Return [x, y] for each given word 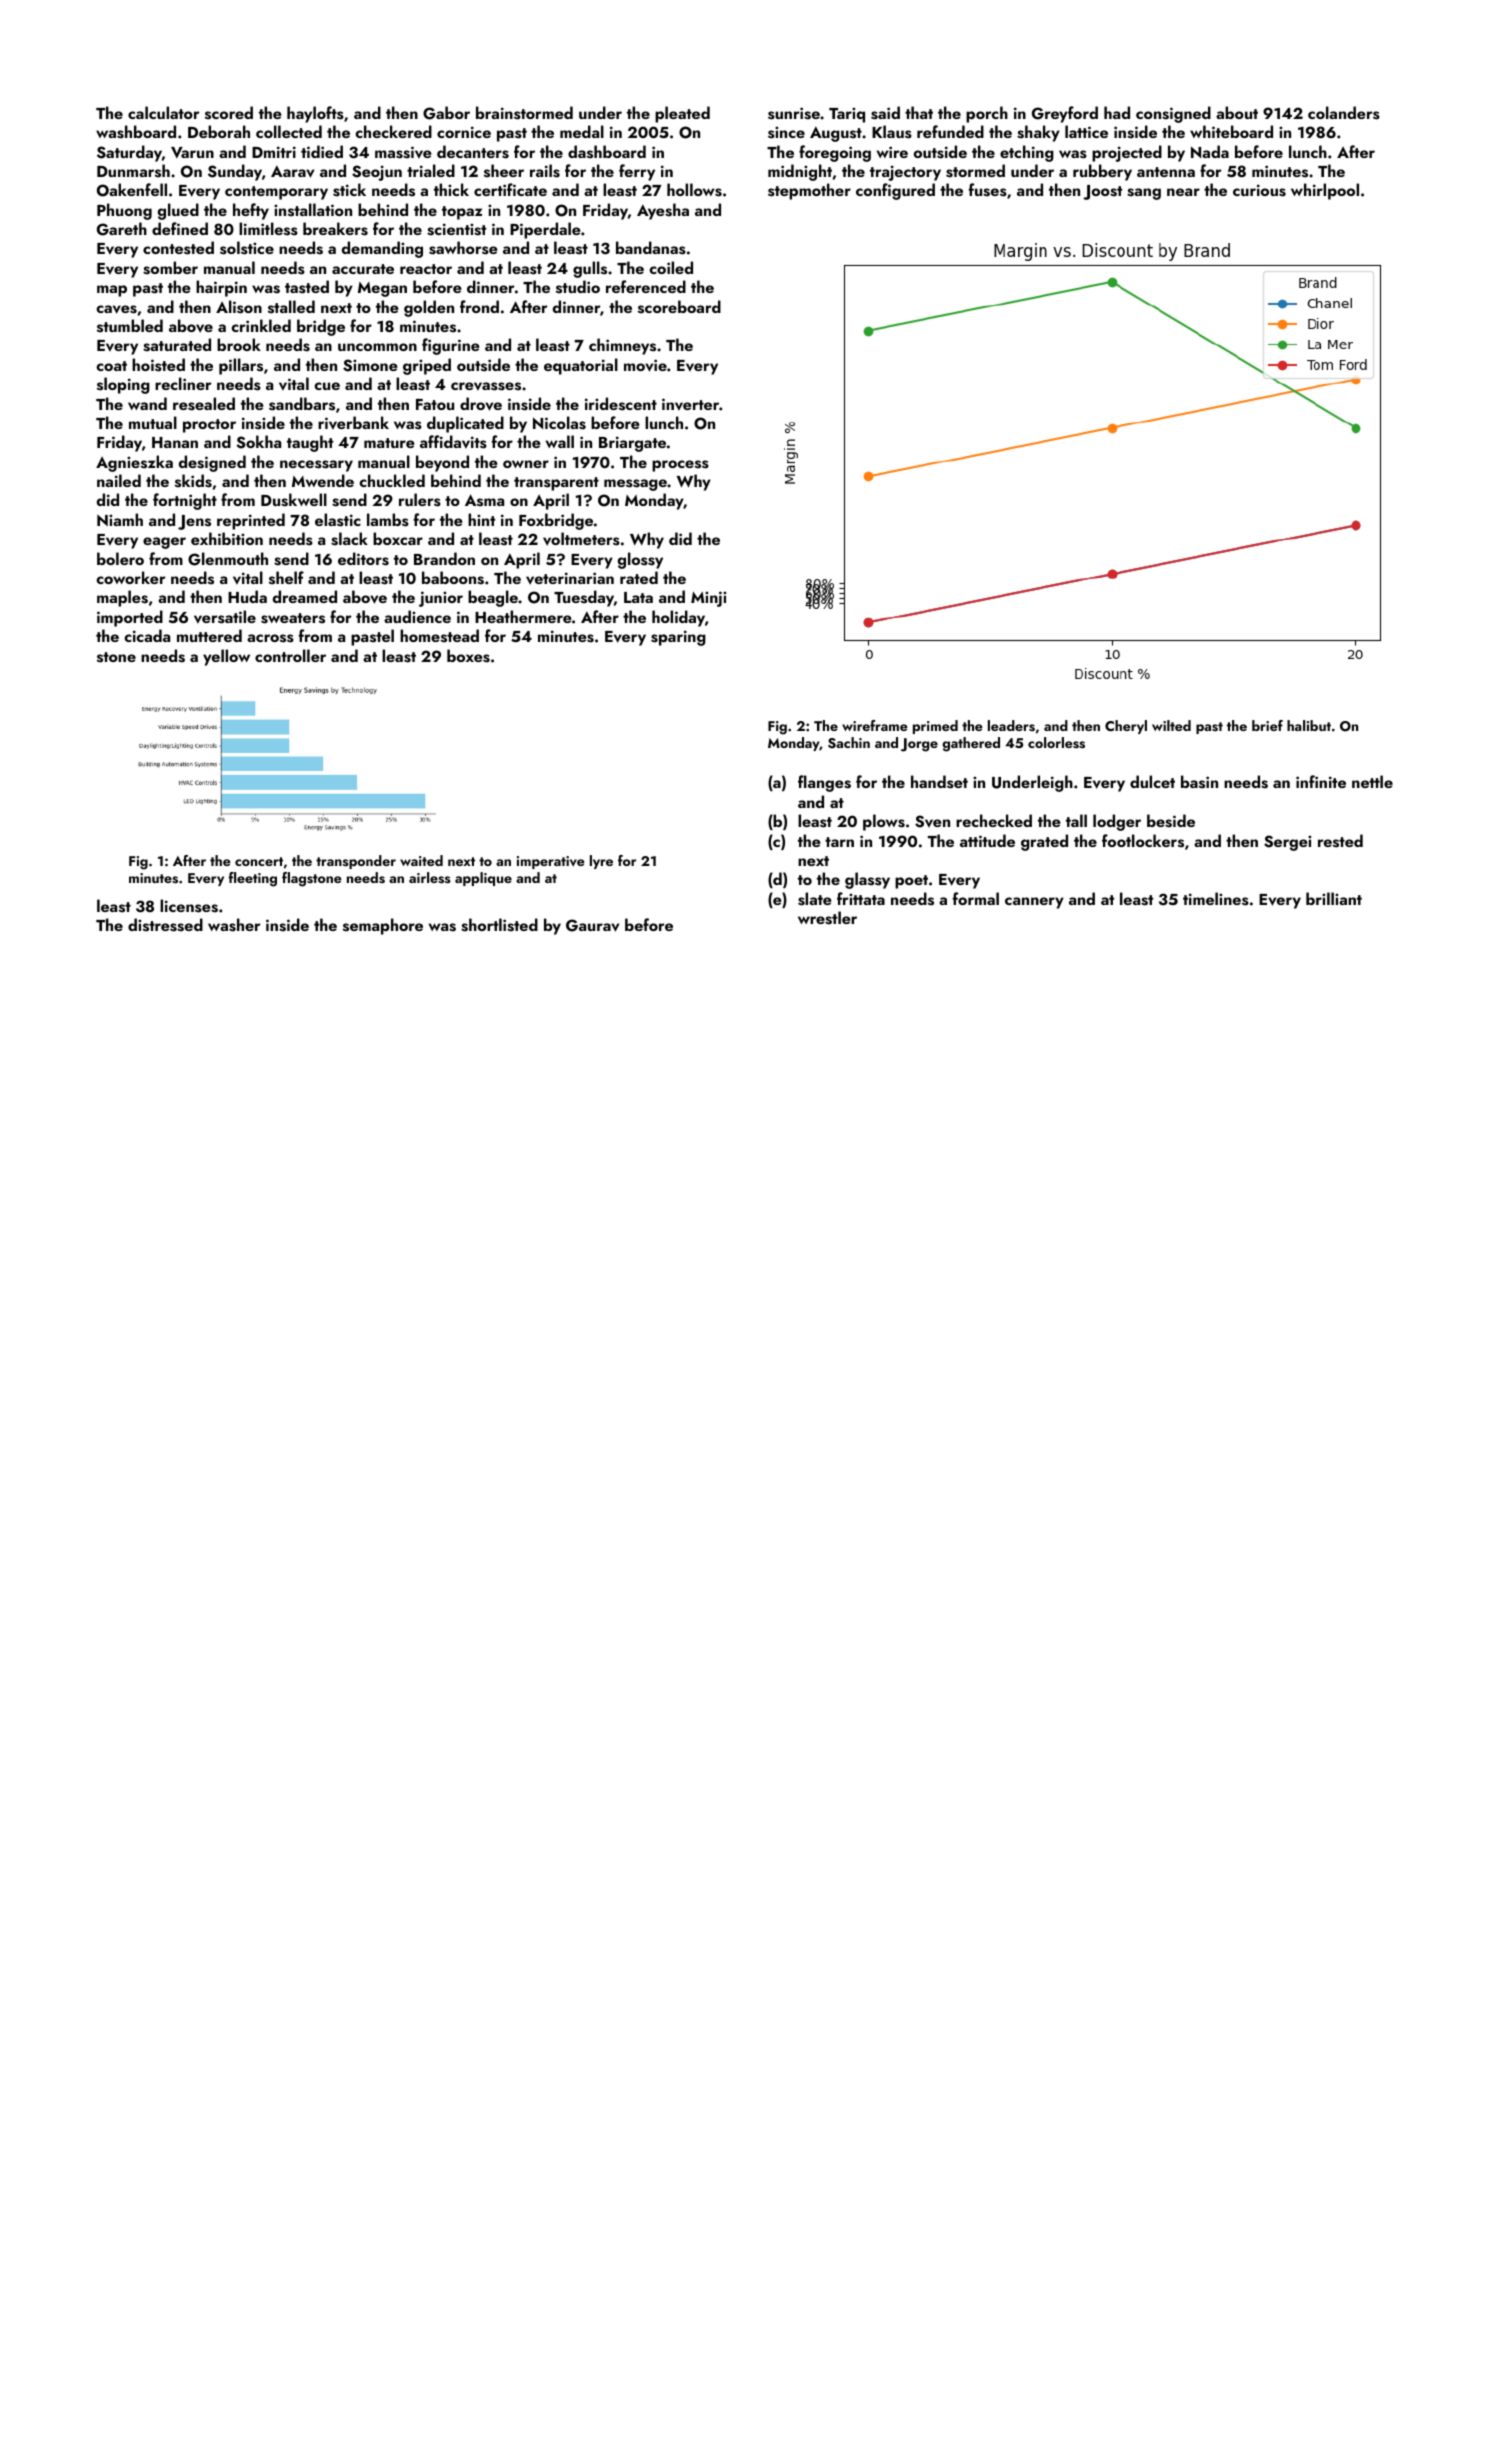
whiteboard [1231, 131]
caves [116, 309]
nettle [1372, 781]
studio [578, 287]
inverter [690, 404]
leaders [1011, 726]
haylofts [315, 114]
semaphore [383, 926]
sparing [678, 638]
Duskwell [294, 500]
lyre [601, 862]
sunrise [794, 113]
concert [259, 861]
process [680, 466]
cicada [147, 635]
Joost [1102, 192]
